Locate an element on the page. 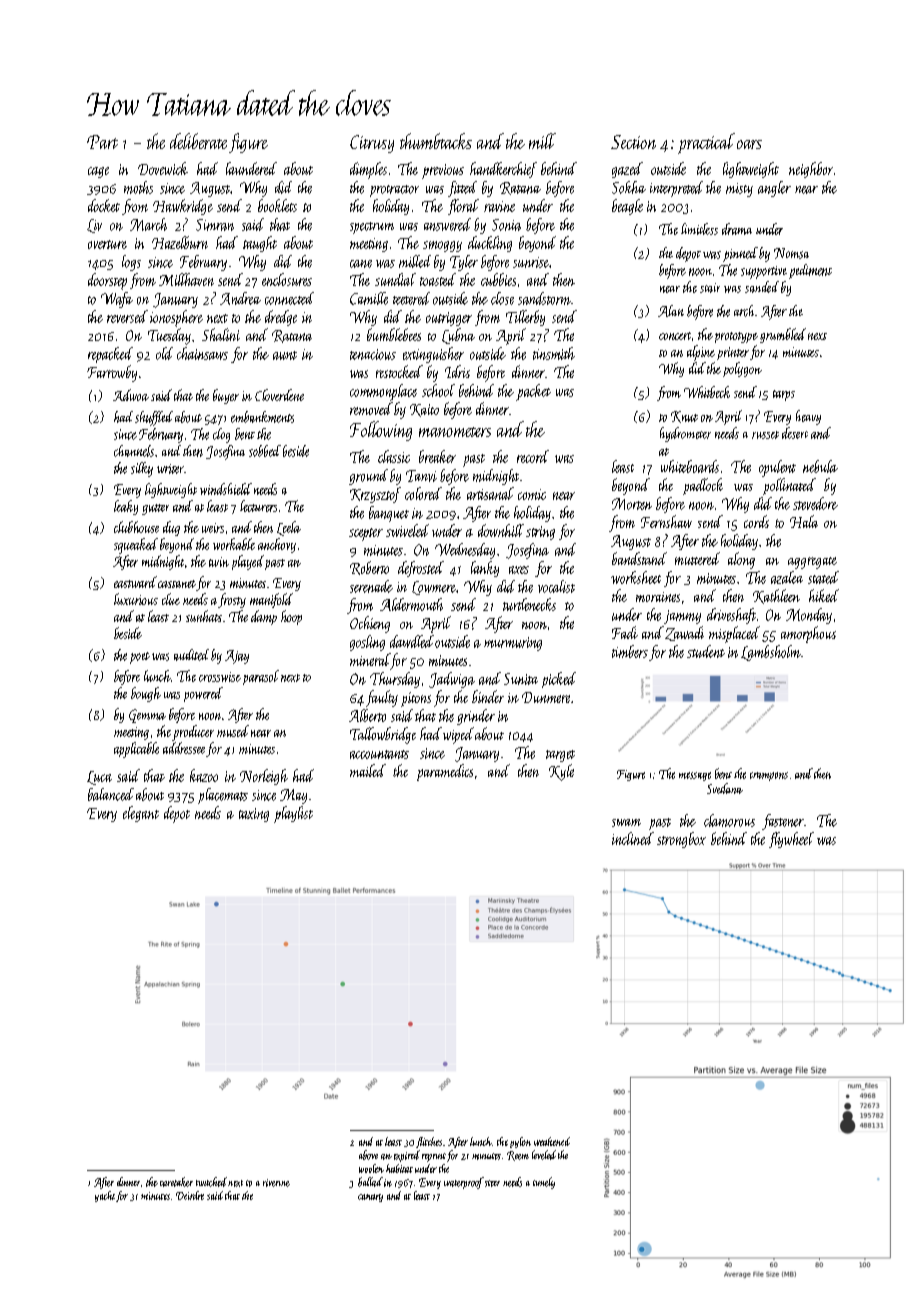 The image size is (924, 1308). elegant is located at coordinates (141, 814).
